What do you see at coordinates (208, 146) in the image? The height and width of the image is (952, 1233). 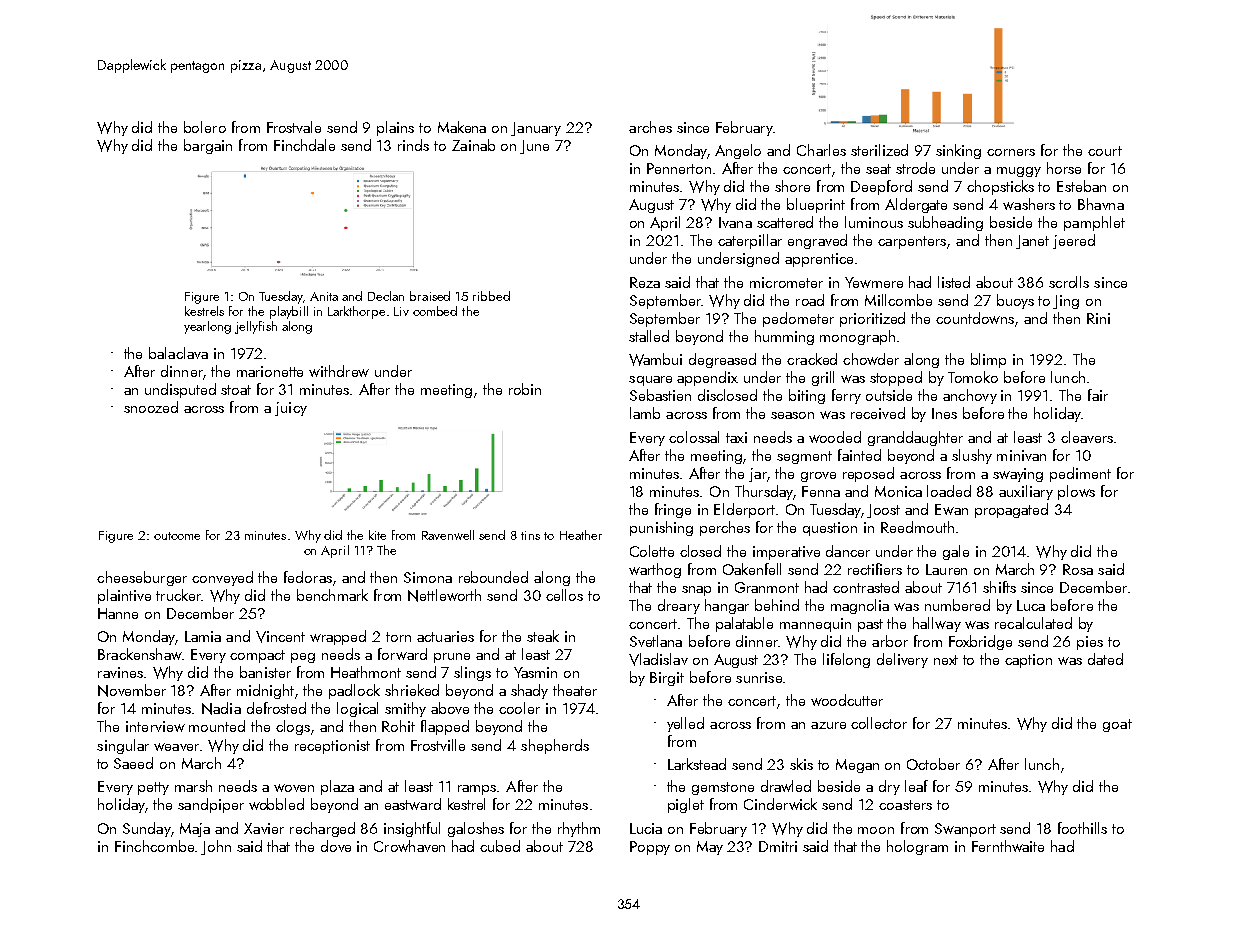 I see `bargain` at bounding box center [208, 146].
